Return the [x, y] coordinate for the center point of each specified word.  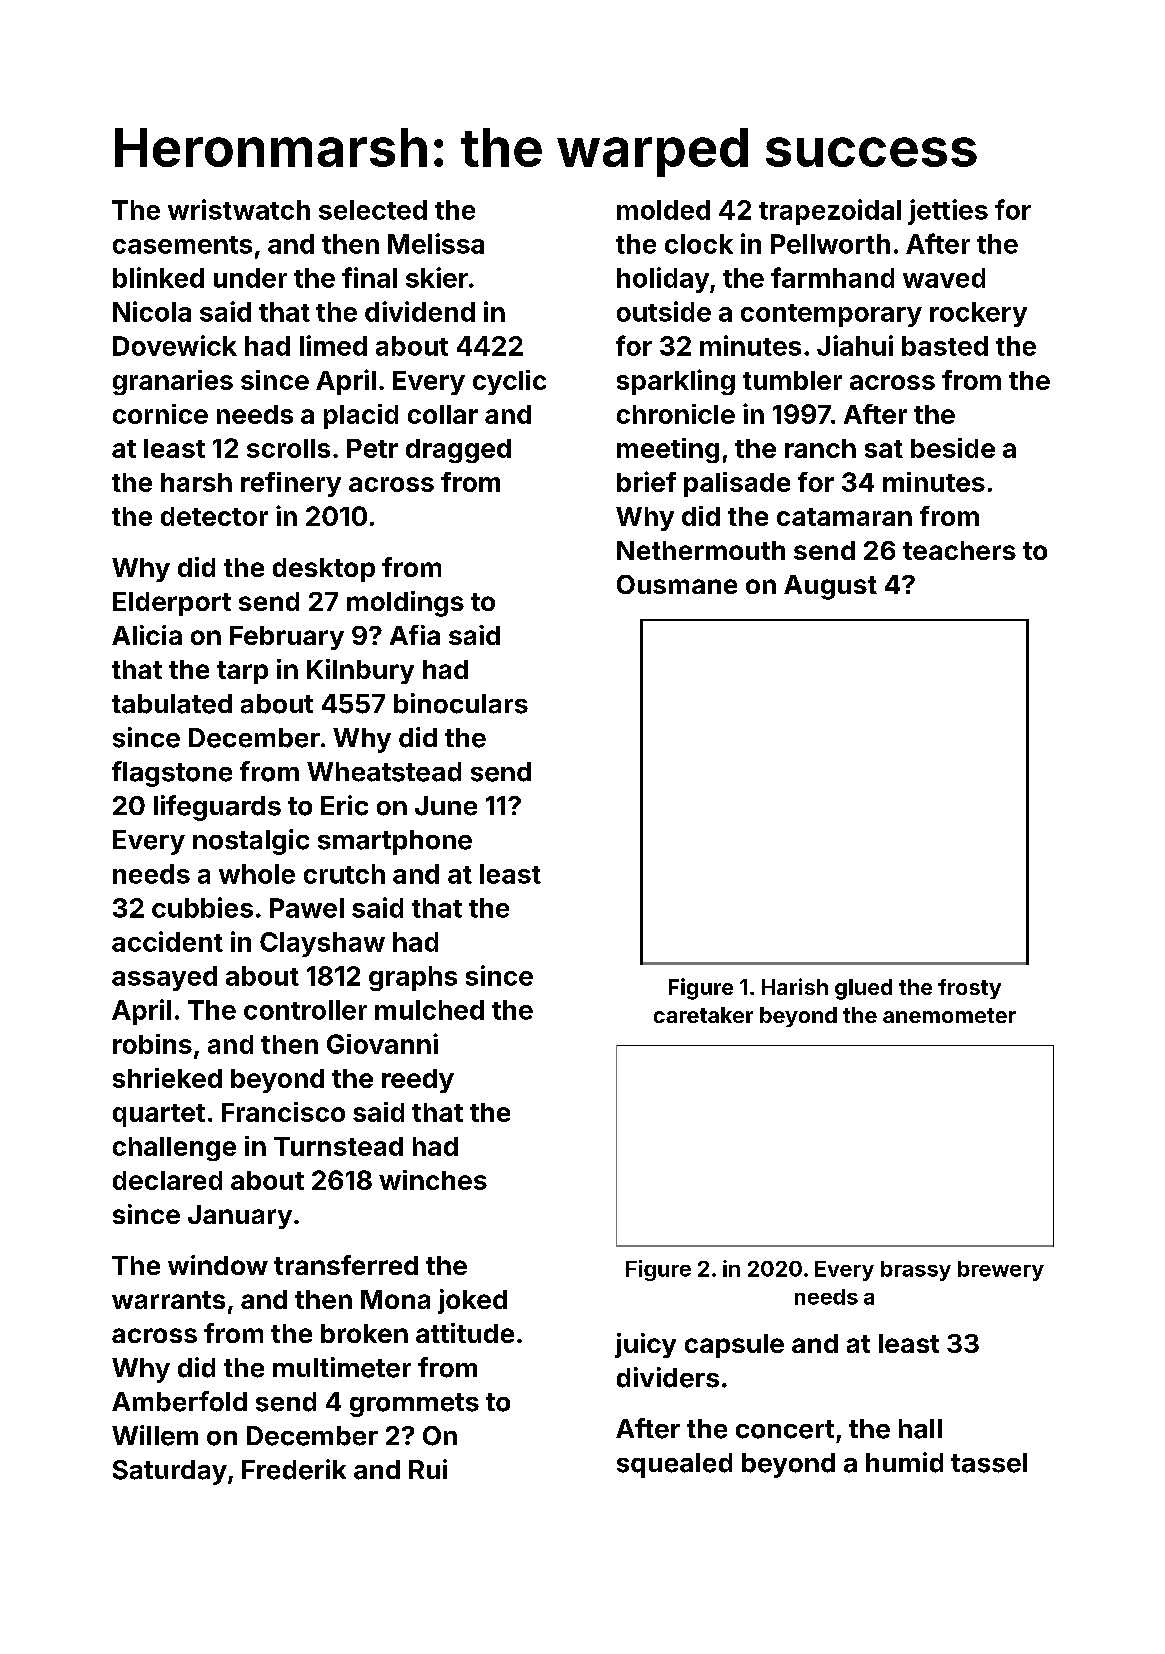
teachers [959, 550]
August [830, 587]
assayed [164, 978]
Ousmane [677, 584]
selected [373, 210]
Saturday [170, 1472]
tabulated [172, 704]
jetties [948, 212]
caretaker [703, 1015]
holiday [663, 280]
